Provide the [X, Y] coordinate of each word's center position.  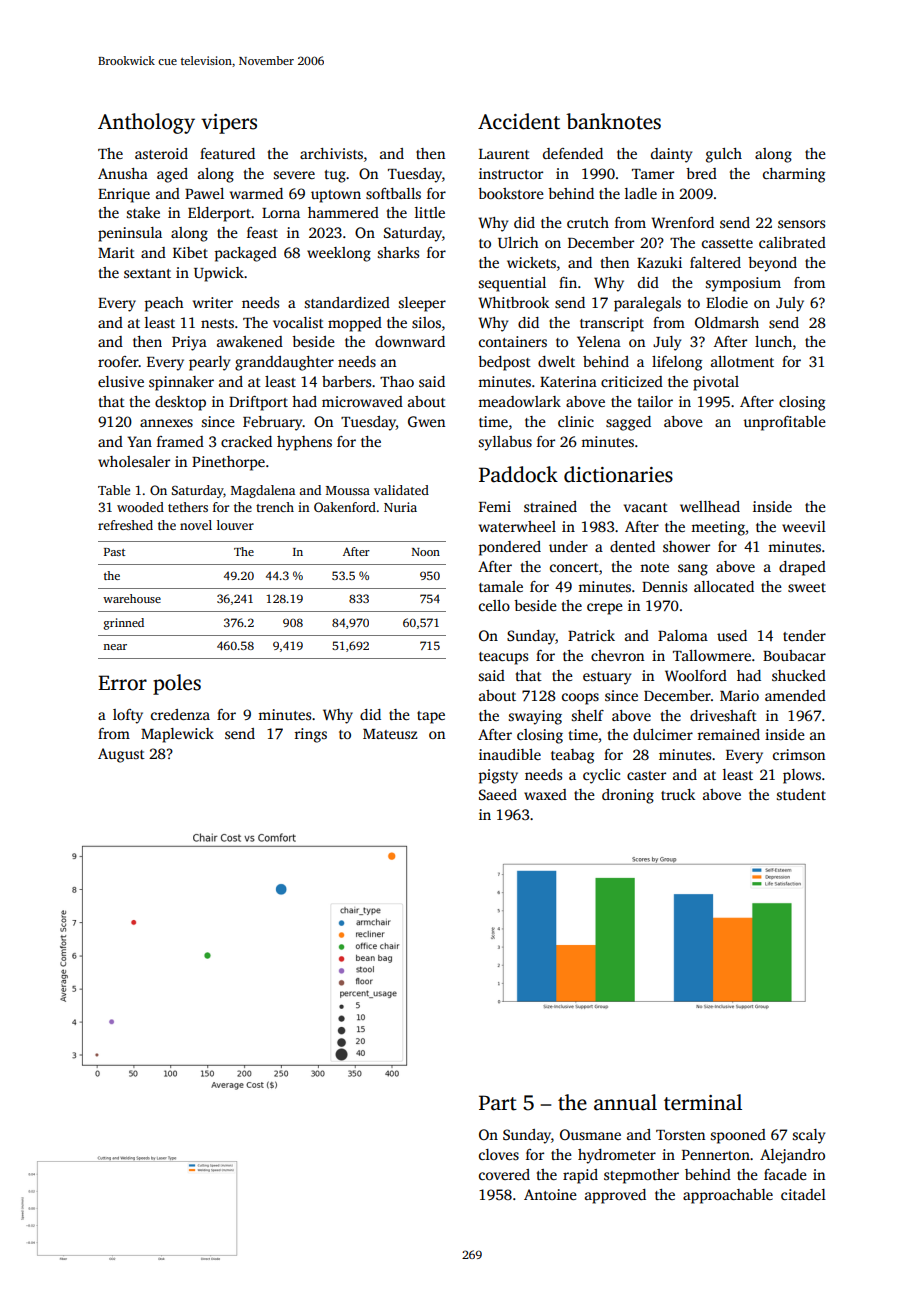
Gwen [426, 421]
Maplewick [177, 735]
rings [311, 735]
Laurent [504, 154]
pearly [209, 363]
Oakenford [345, 507]
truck [678, 794]
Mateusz [390, 734]
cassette [727, 243]
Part [498, 1103]
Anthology [146, 123]
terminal [703, 1102]
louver [235, 525]
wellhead [710, 506]
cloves [499, 1154]
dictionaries [618, 474]
